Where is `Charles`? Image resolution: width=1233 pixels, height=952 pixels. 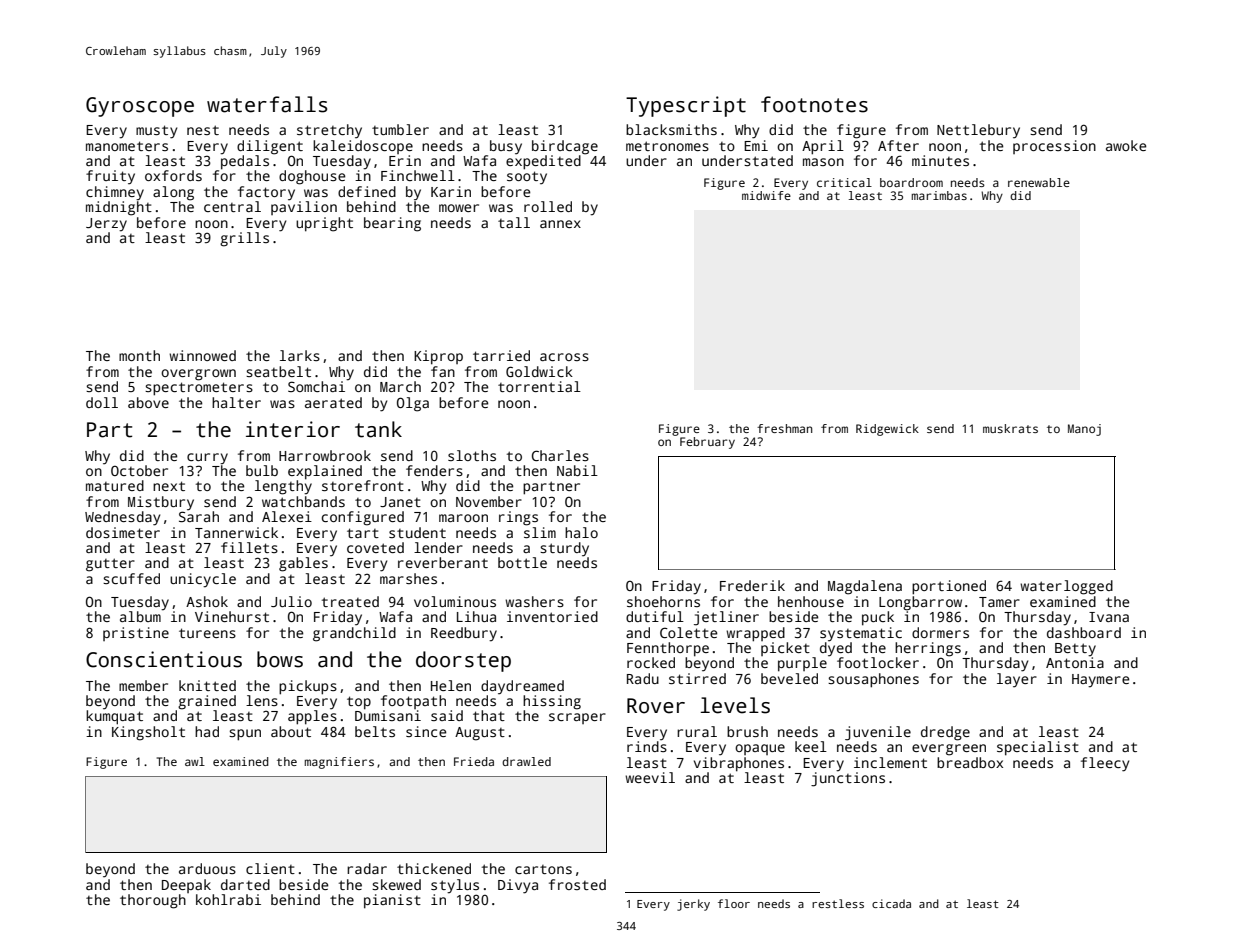
Charles is located at coordinates (560, 455).
